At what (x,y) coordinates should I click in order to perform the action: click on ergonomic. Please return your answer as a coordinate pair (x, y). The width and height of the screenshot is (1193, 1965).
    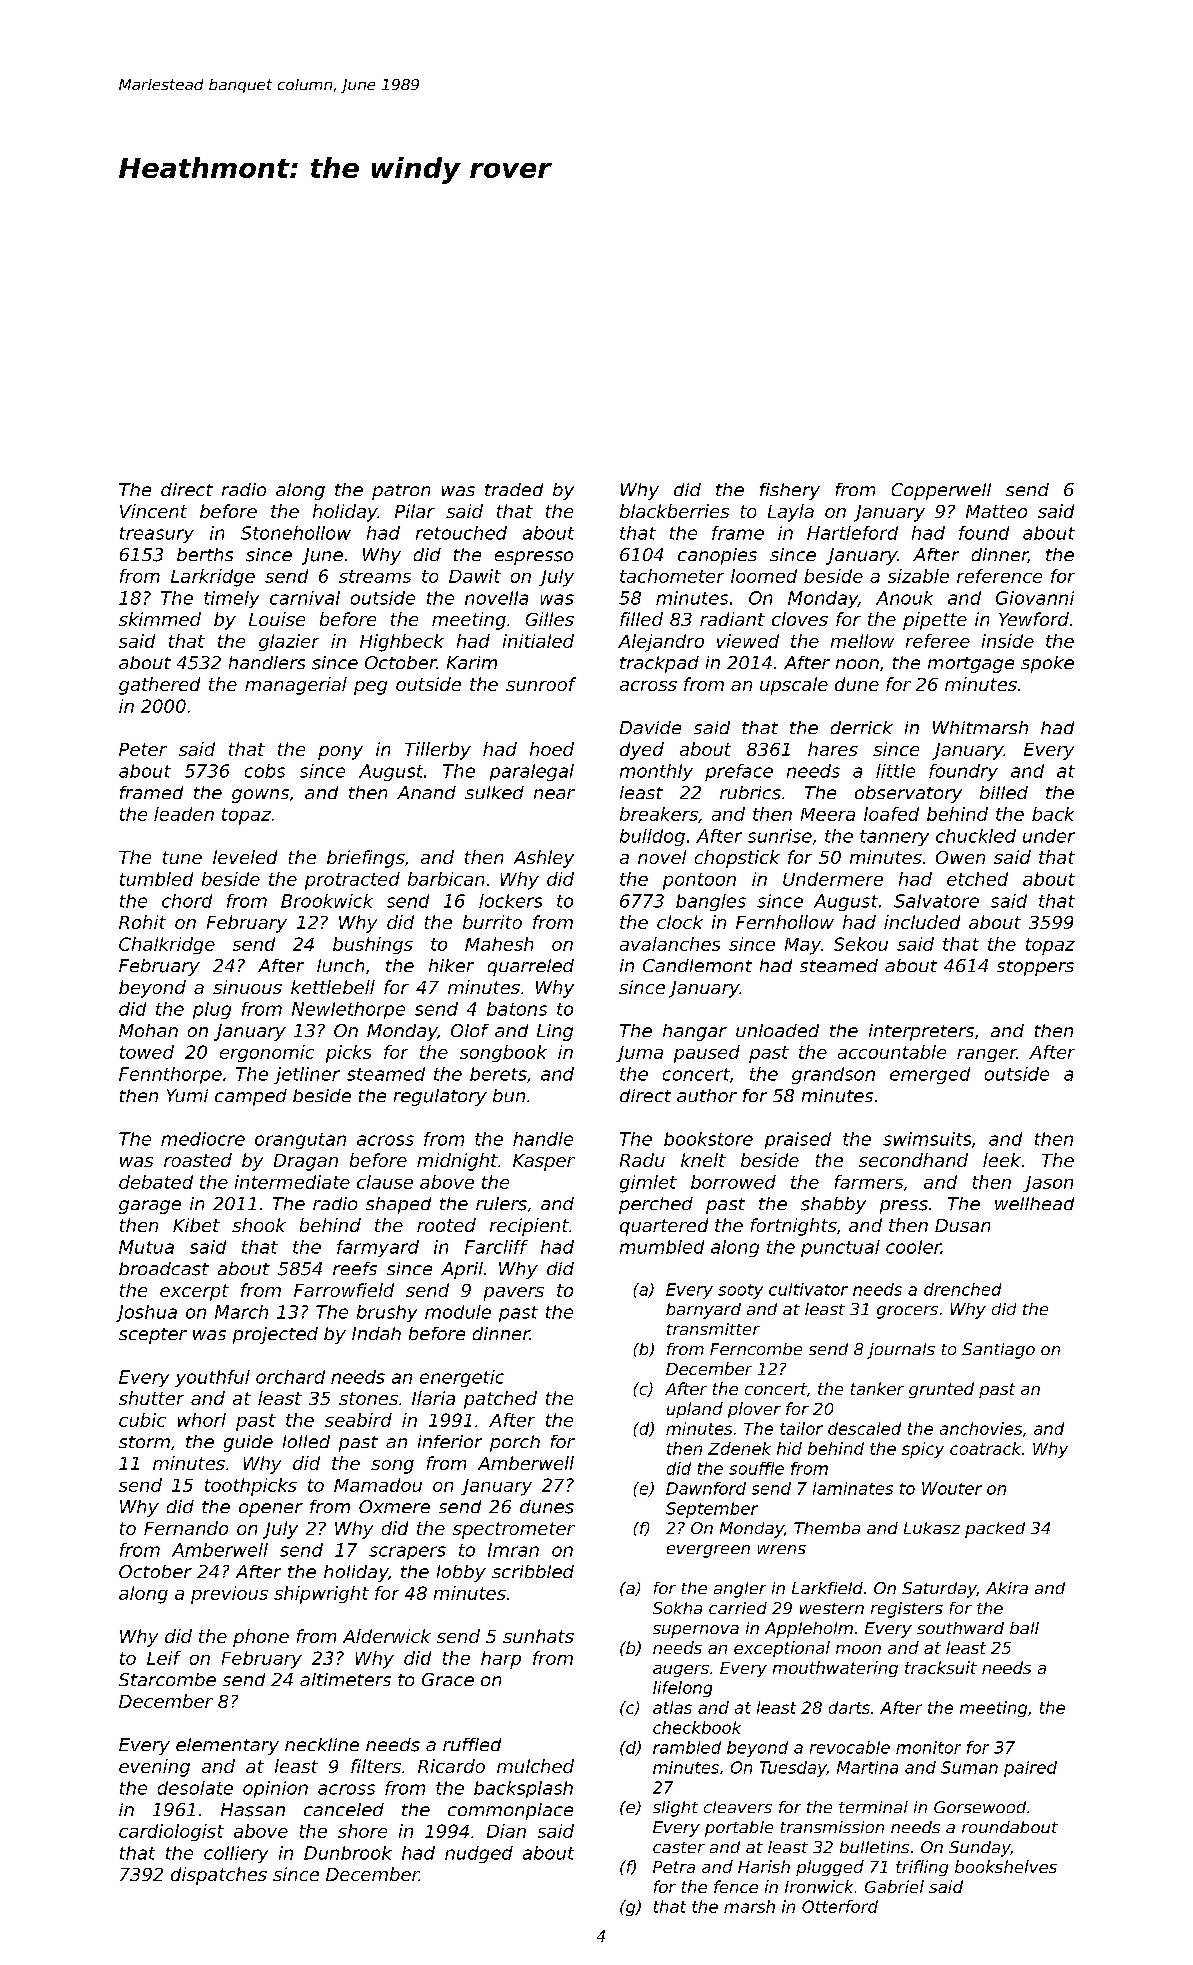
    Looking at the image, I should click on (267, 1053).
